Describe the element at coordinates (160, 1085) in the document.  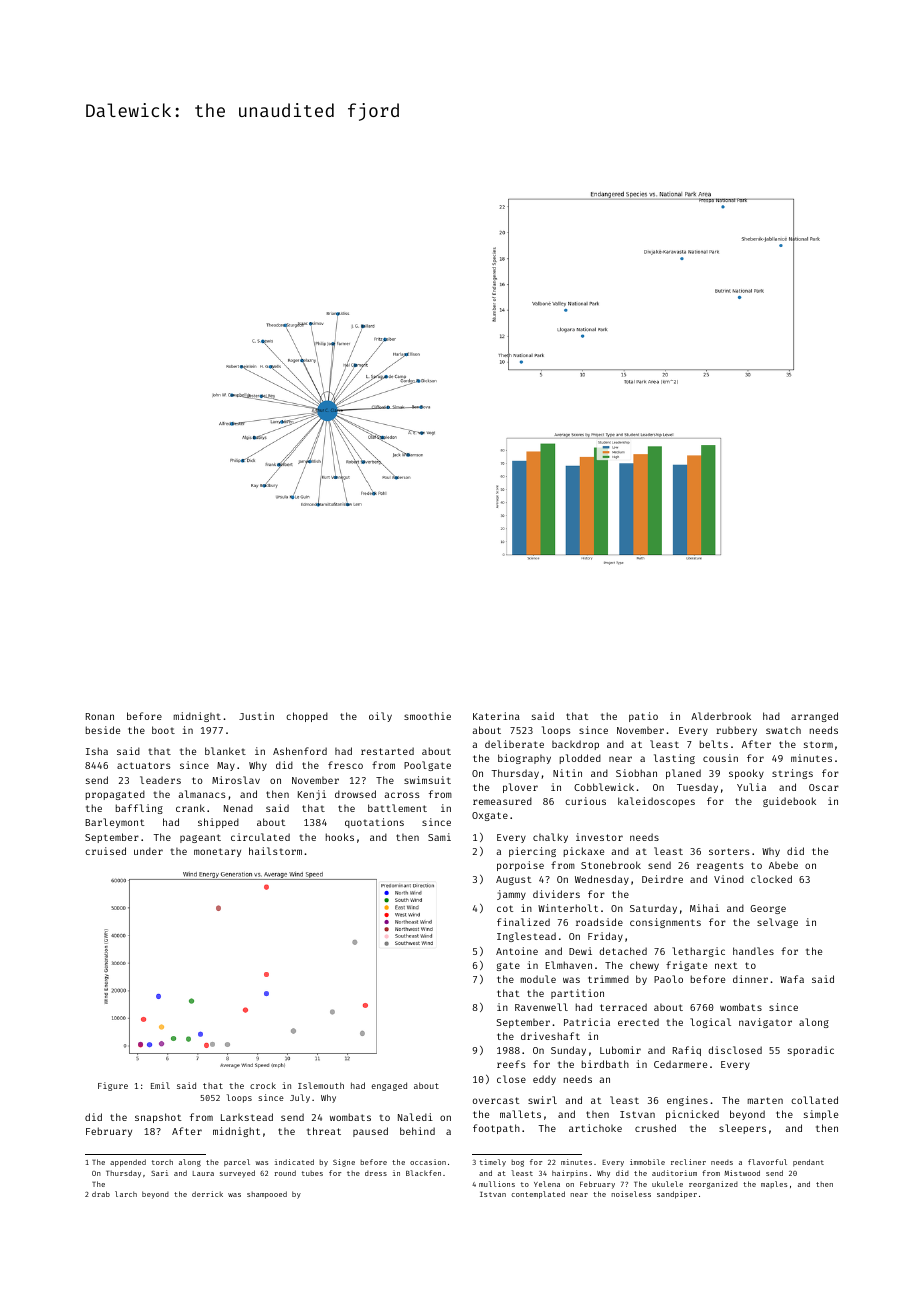
I see `Emil` at that location.
